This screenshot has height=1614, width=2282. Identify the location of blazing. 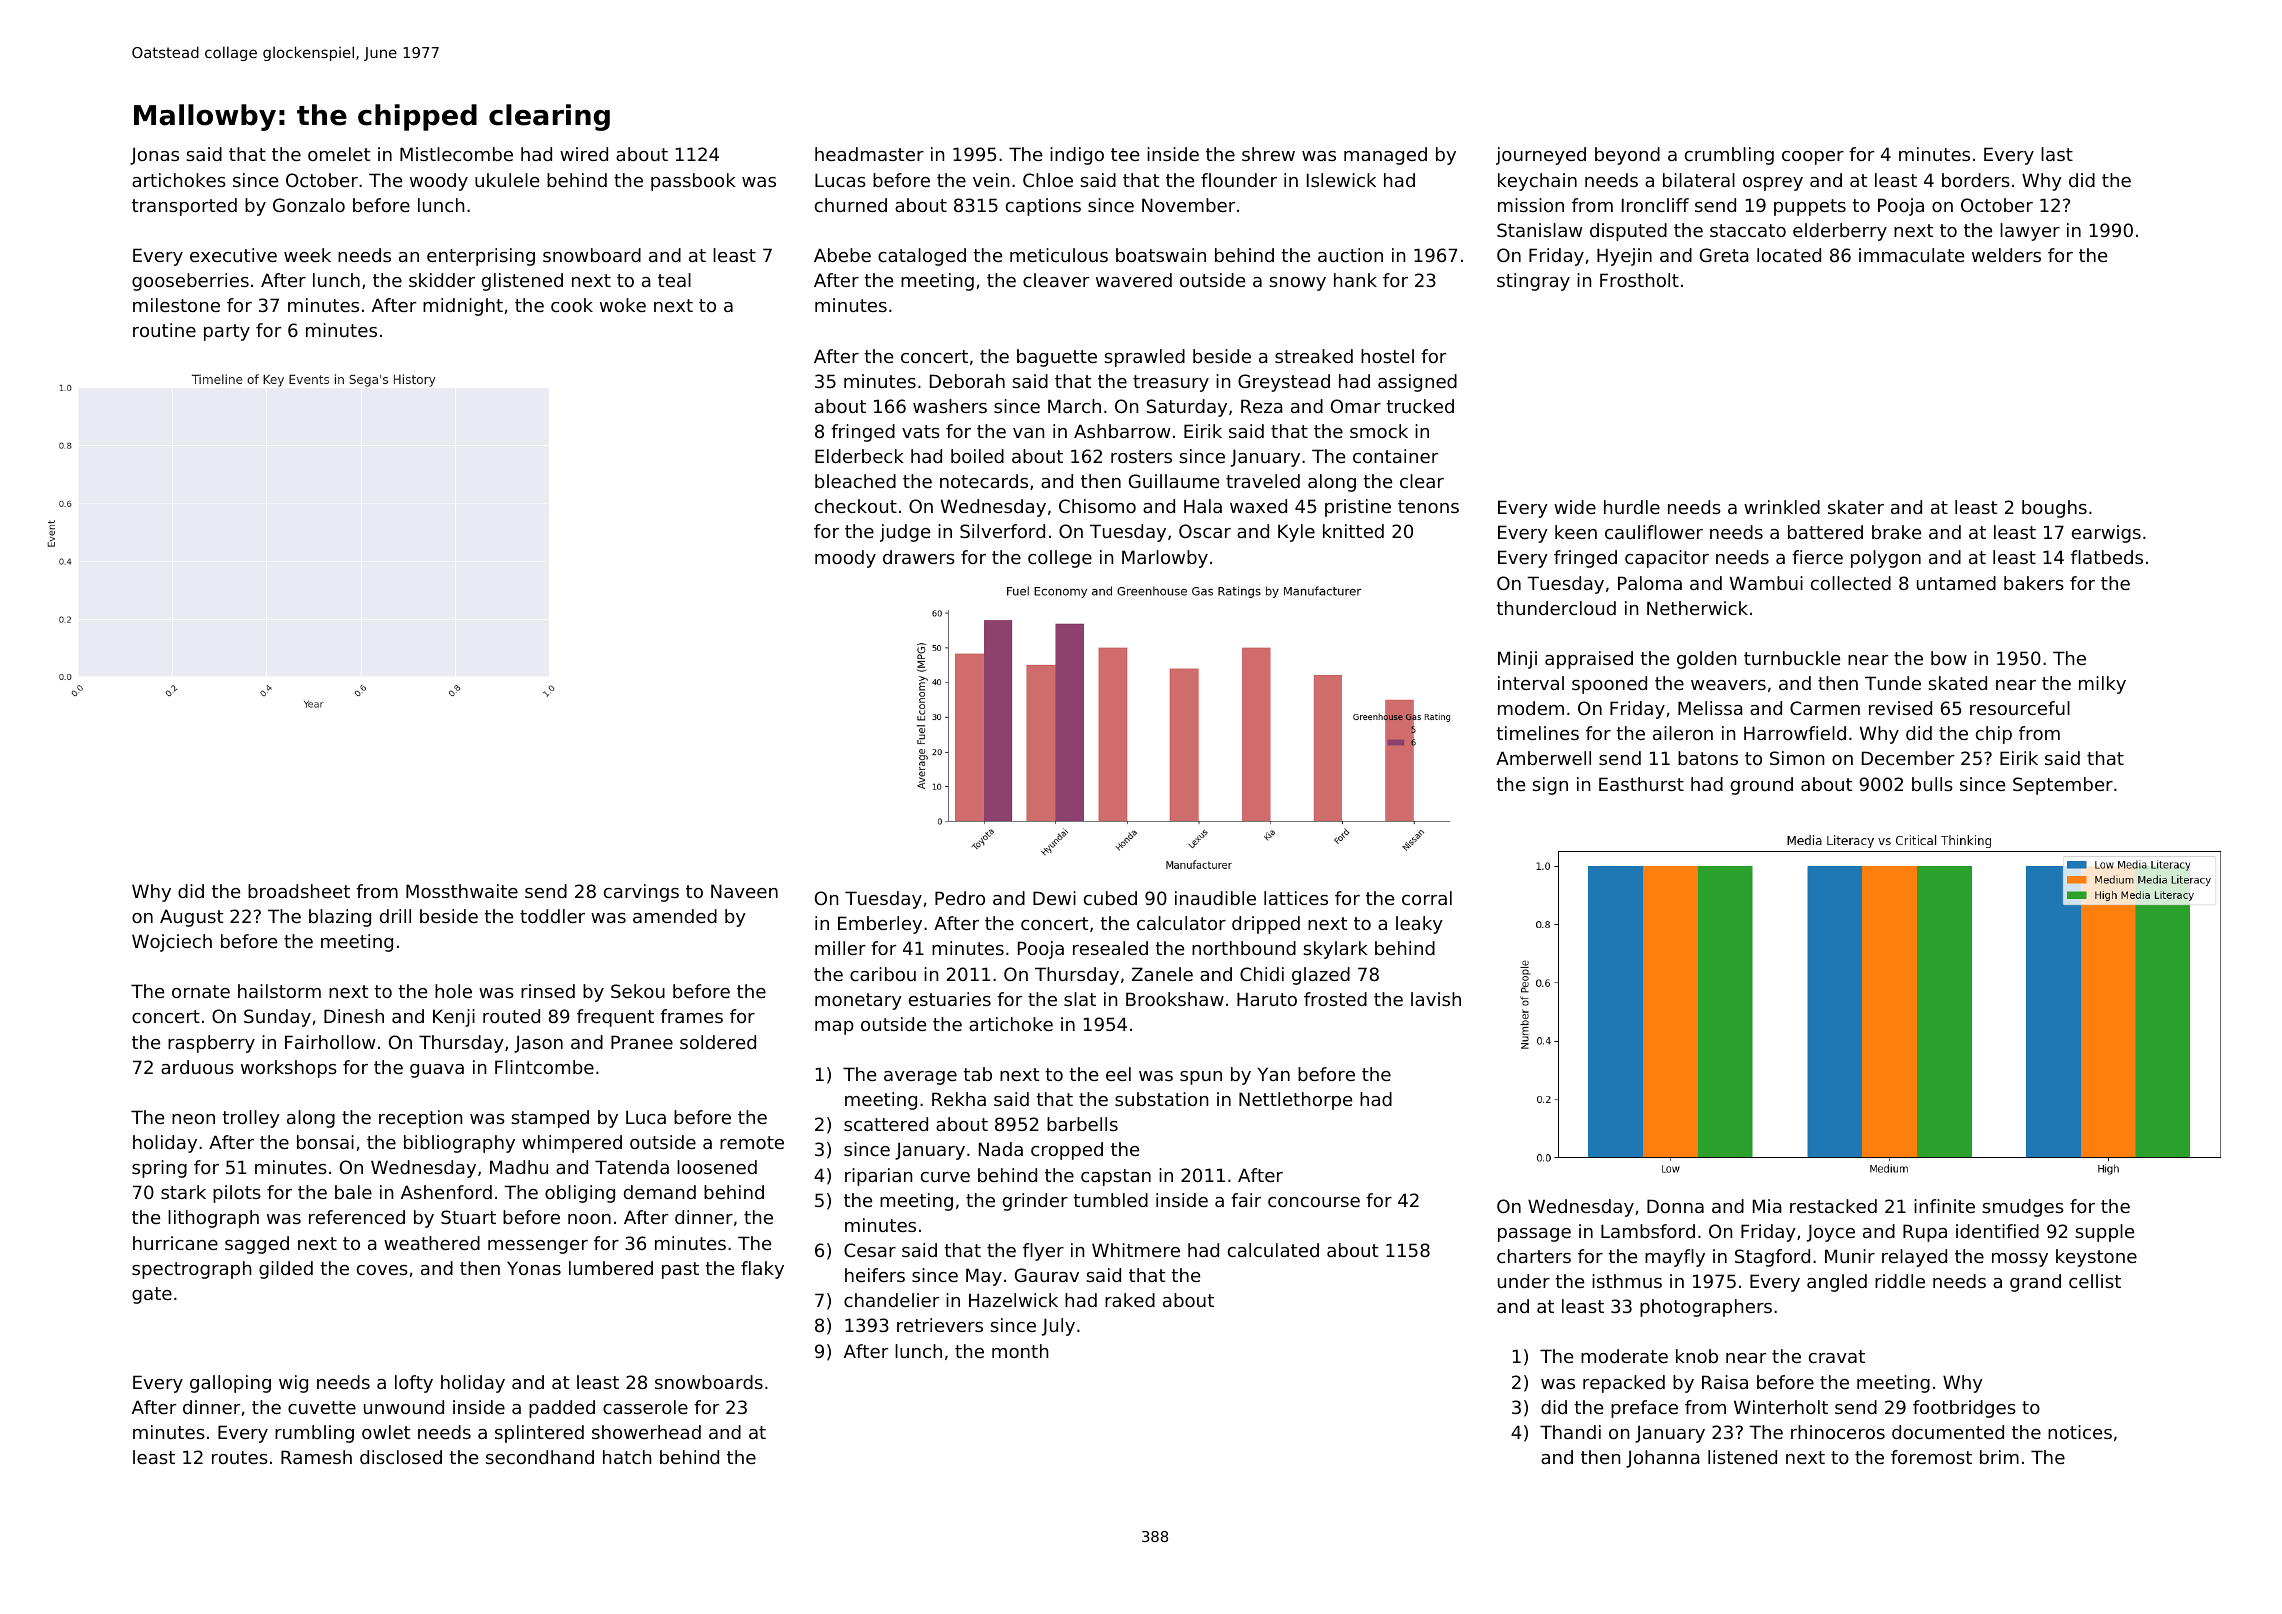
(340, 918).
